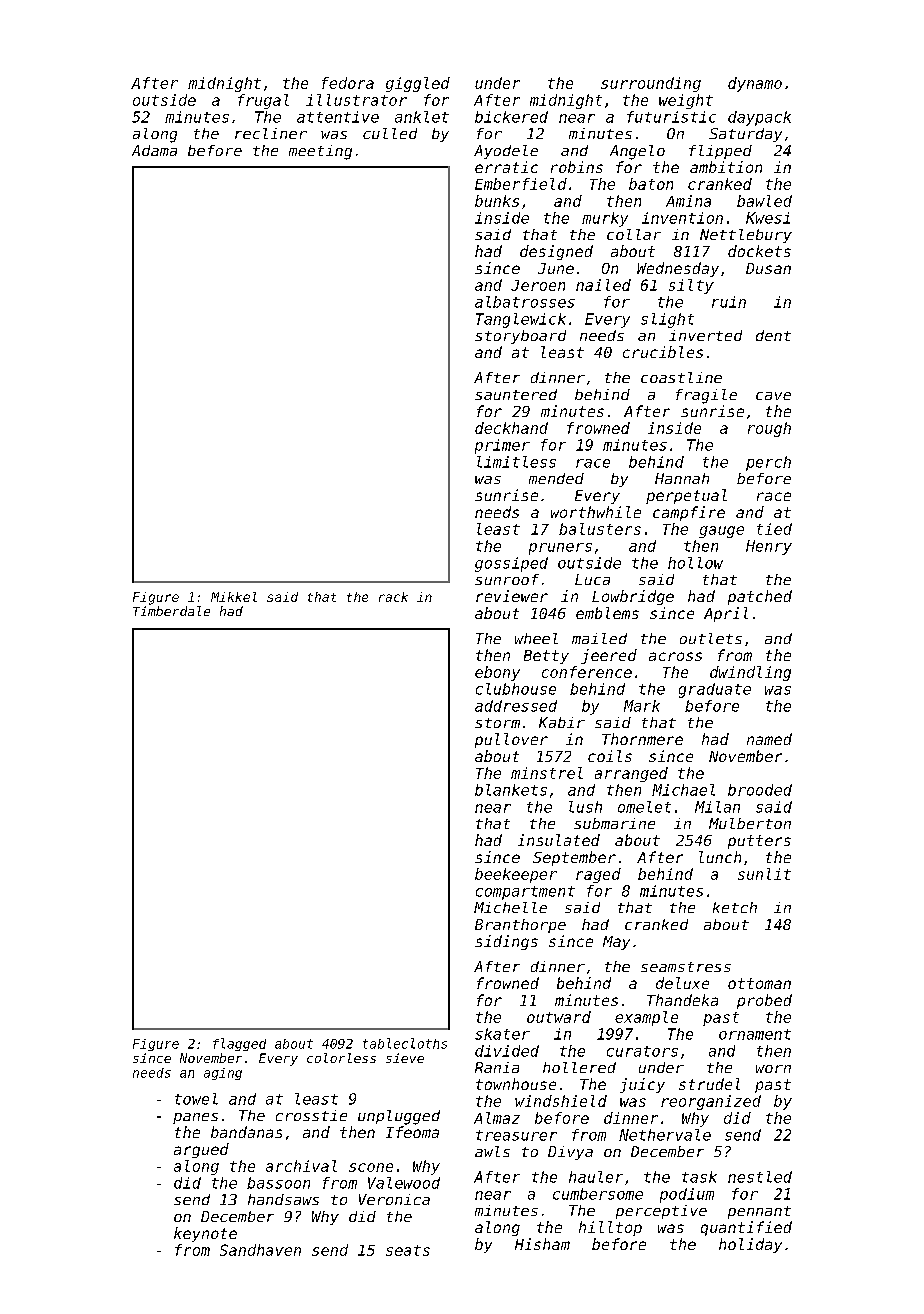 This document has width=924, height=1314. Describe the element at coordinates (773, 396) in the document. I see `cave` at that location.
